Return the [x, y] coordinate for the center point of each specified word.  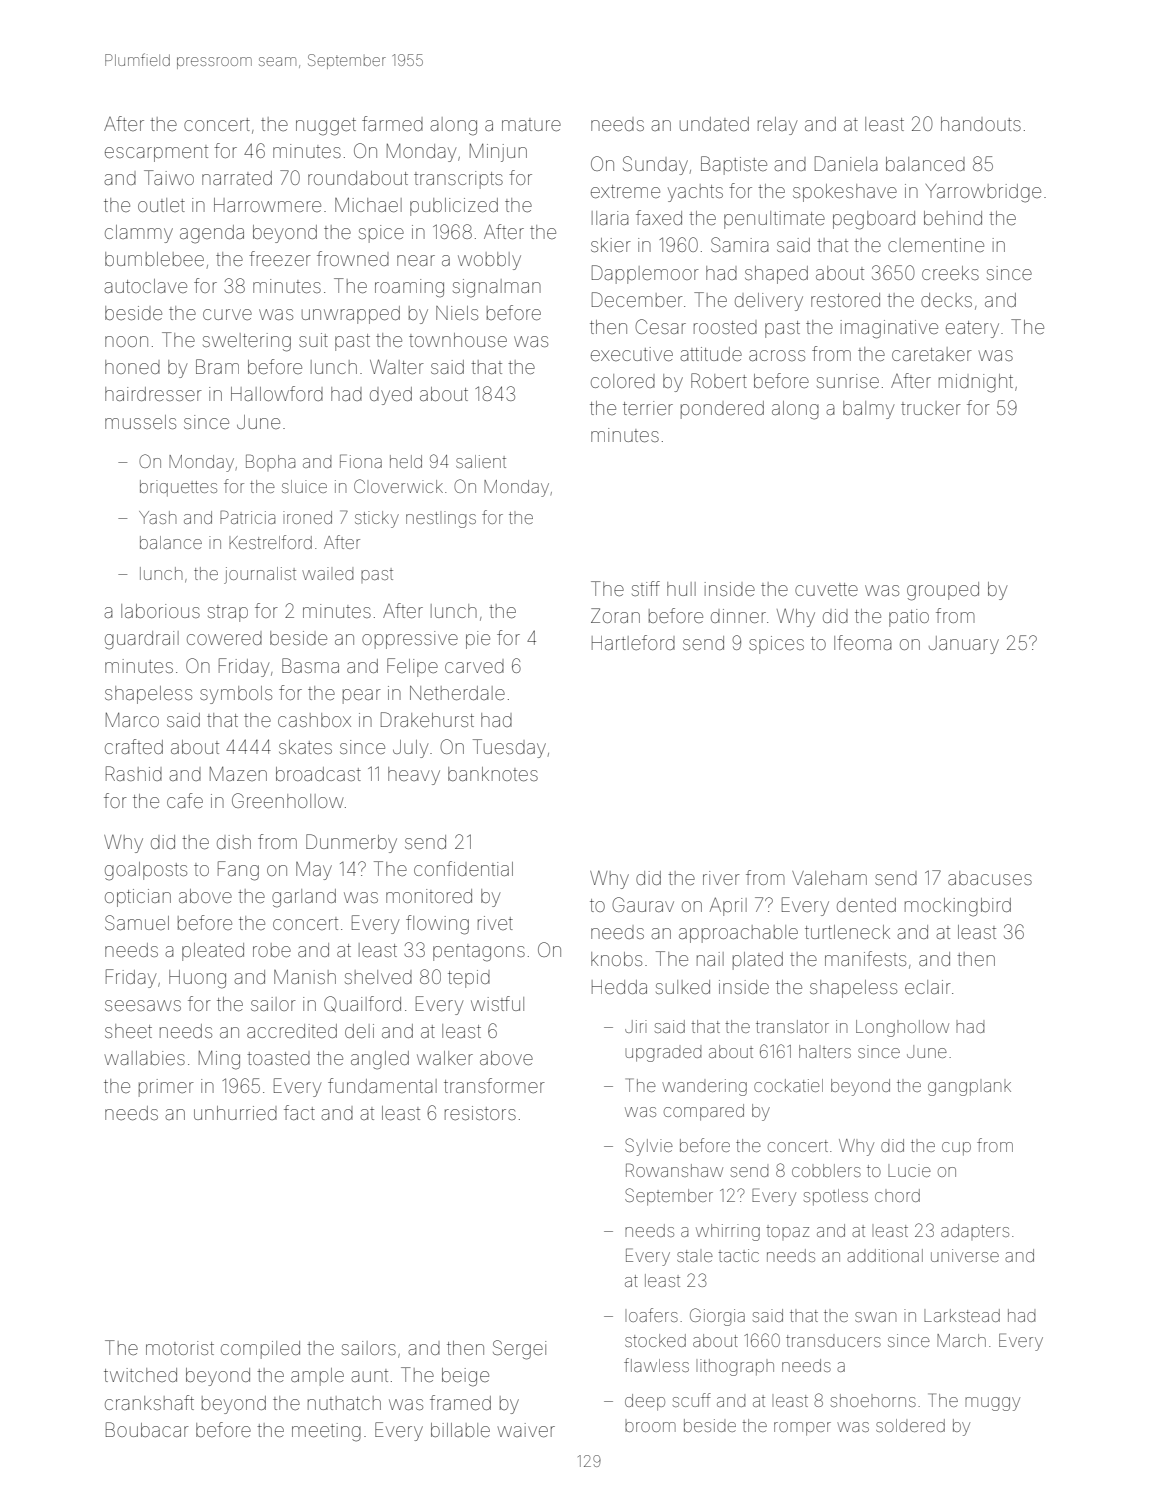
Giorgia [717, 1317]
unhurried [235, 1113]
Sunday [655, 165]
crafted [134, 746]
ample [317, 1377]
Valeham [829, 878]
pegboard [874, 220]
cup [956, 1149]
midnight [976, 383]
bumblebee [154, 259]
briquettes [178, 488]
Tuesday [509, 748]
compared [704, 1112]
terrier [648, 408]
